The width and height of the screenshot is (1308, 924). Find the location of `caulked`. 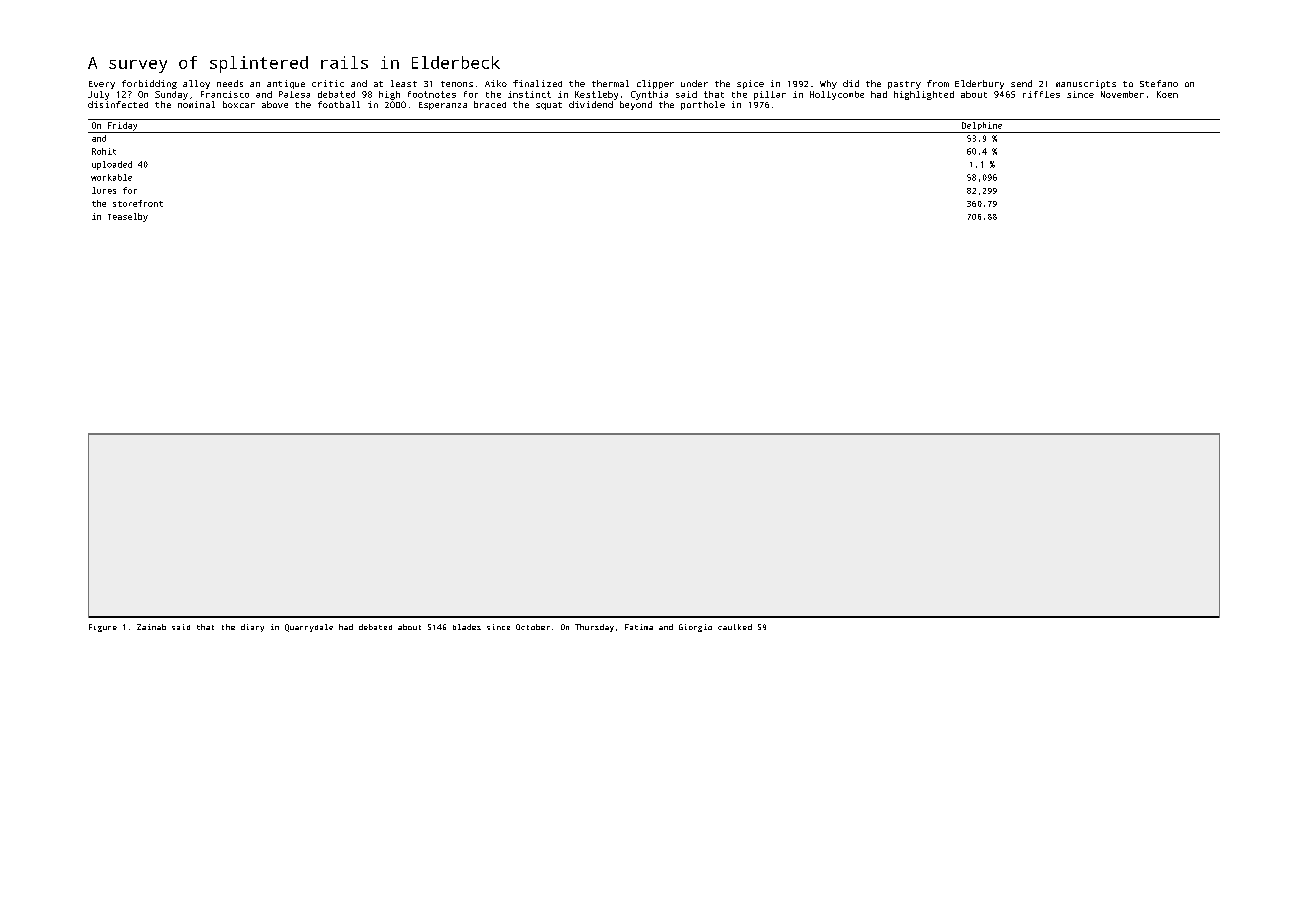

caulked is located at coordinates (735, 627).
